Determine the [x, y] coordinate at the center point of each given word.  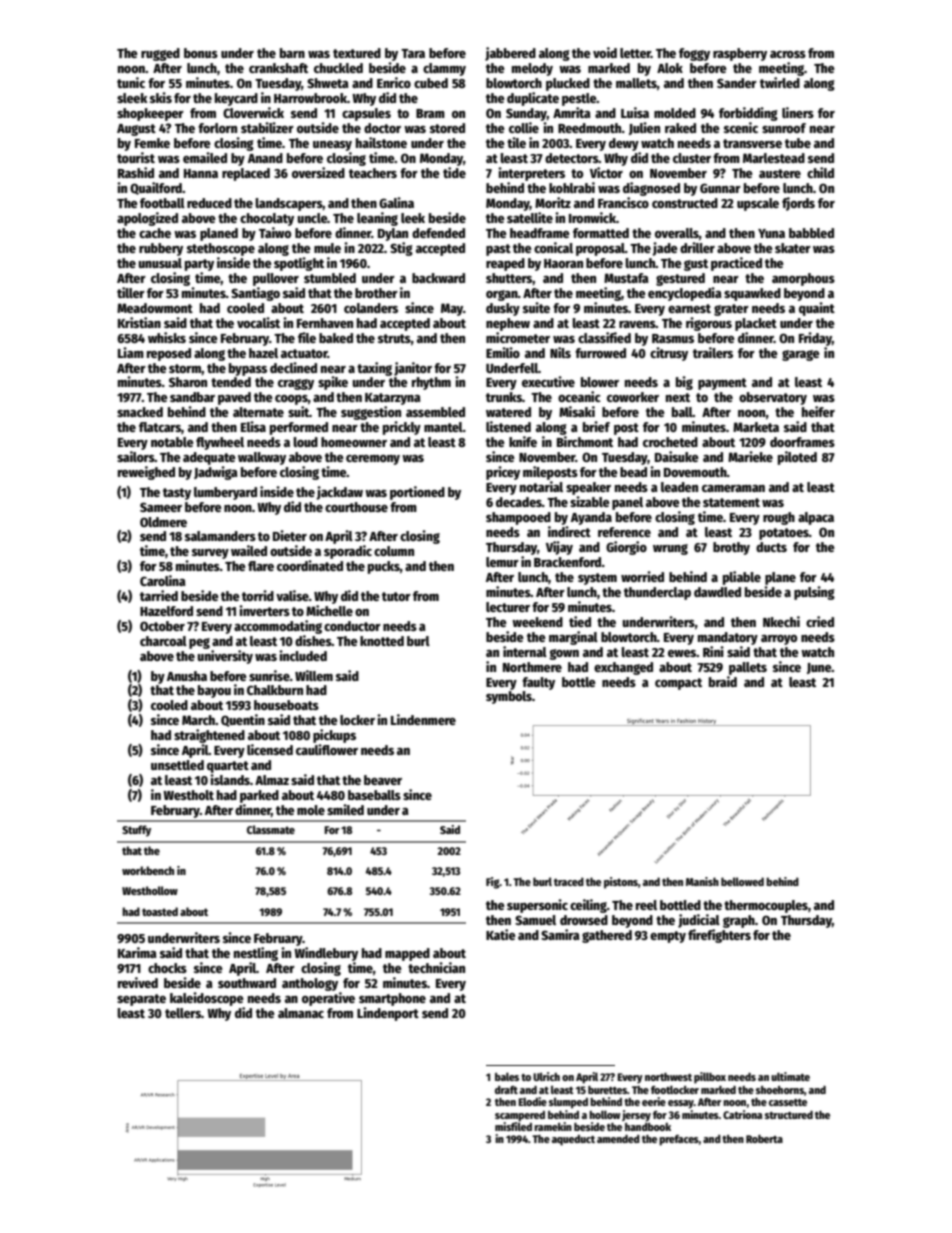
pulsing [814, 593]
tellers [183, 1013]
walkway [262, 458]
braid [723, 681]
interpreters [531, 174]
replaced [246, 174]
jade [665, 249]
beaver [383, 780]
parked [259, 796]
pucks [384, 567]
